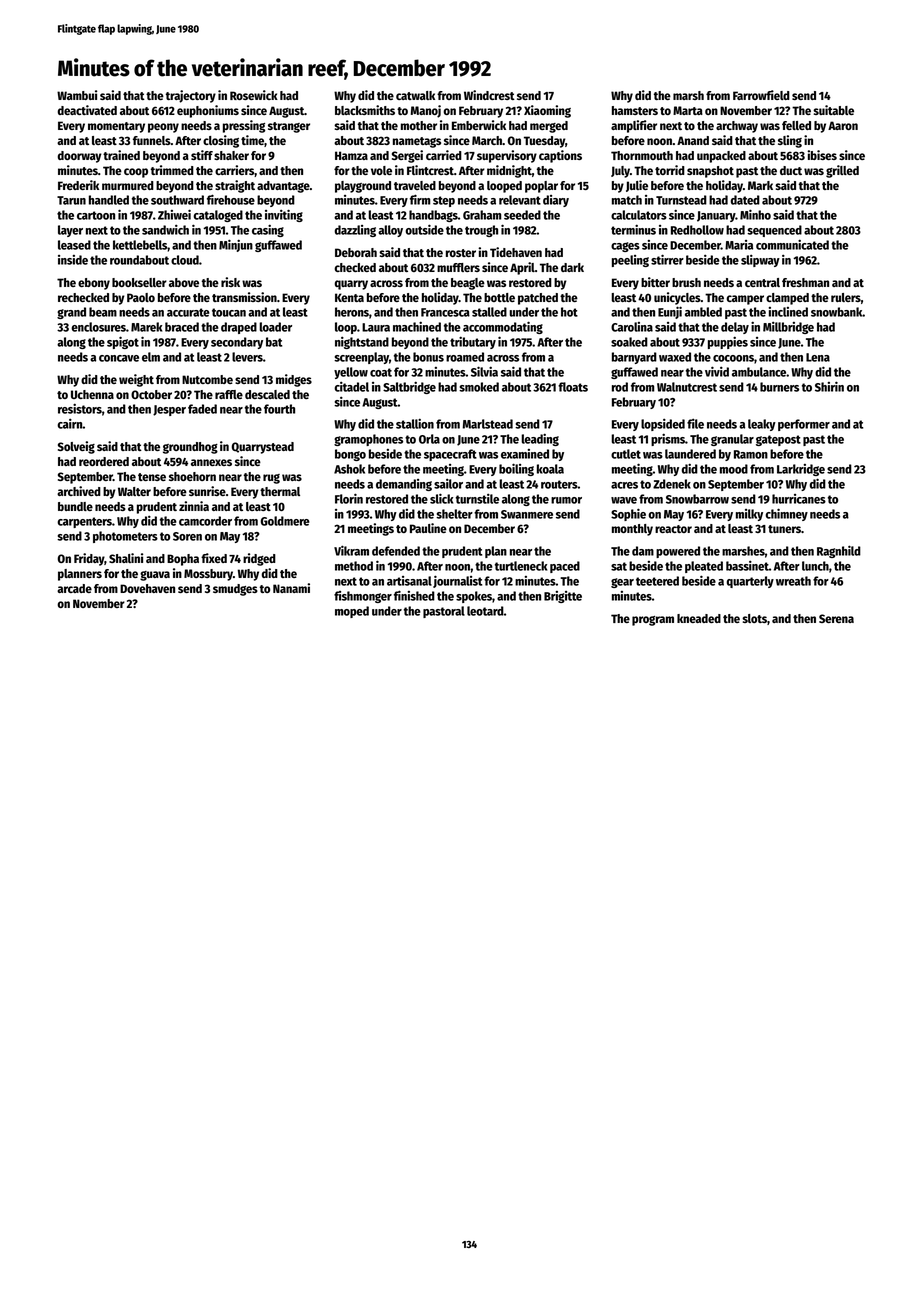 This image has height=1308, width=924. Describe the element at coordinates (538, 299) in the image. I see `patched` at that location.
